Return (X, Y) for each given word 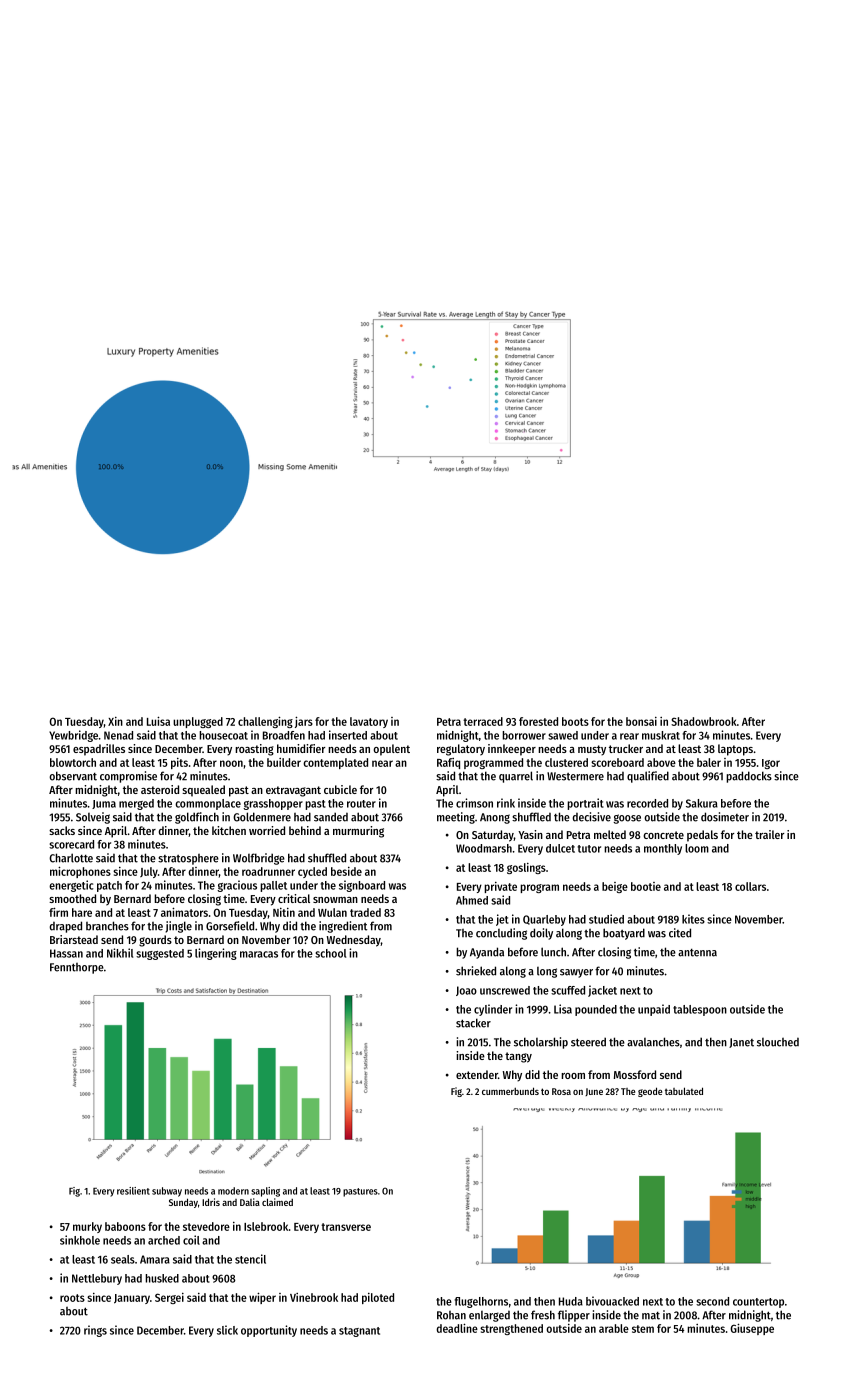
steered (588, 1042)
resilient (133, 1191)
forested (538, 721)
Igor (771, 764)
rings (95, 1331)
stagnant (359, 1332)
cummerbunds (510, 1091)
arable (614, 1328)
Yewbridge (73, 736)
